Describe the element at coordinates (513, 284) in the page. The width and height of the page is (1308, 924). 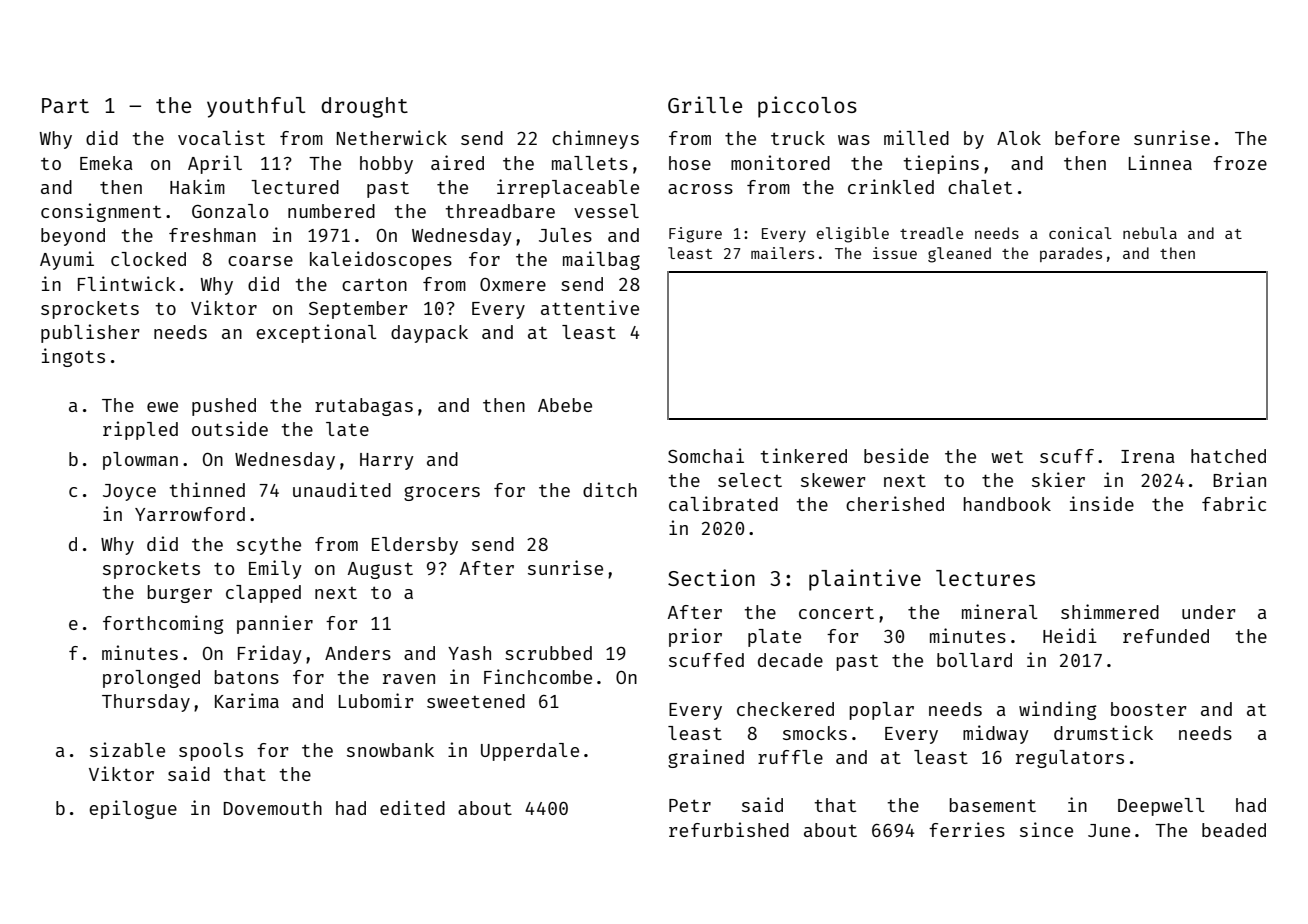
I see `Oxmere` at that location.
